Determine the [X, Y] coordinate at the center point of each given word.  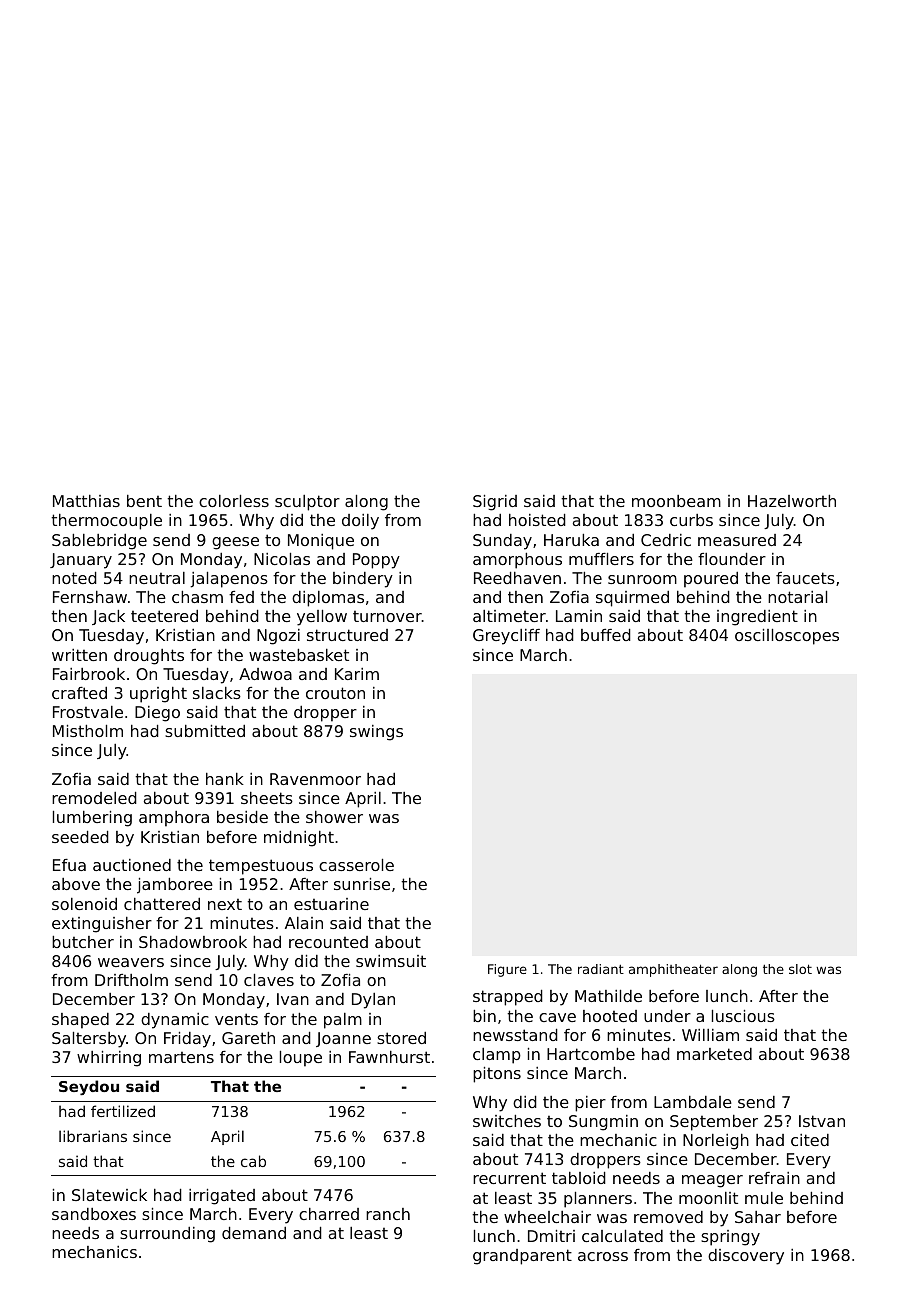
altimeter [509, 616]
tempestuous [261, 867]
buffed [606, 635]
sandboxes [94, 1214]
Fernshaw [90, 597]
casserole [356, 865]
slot [800, 969]
